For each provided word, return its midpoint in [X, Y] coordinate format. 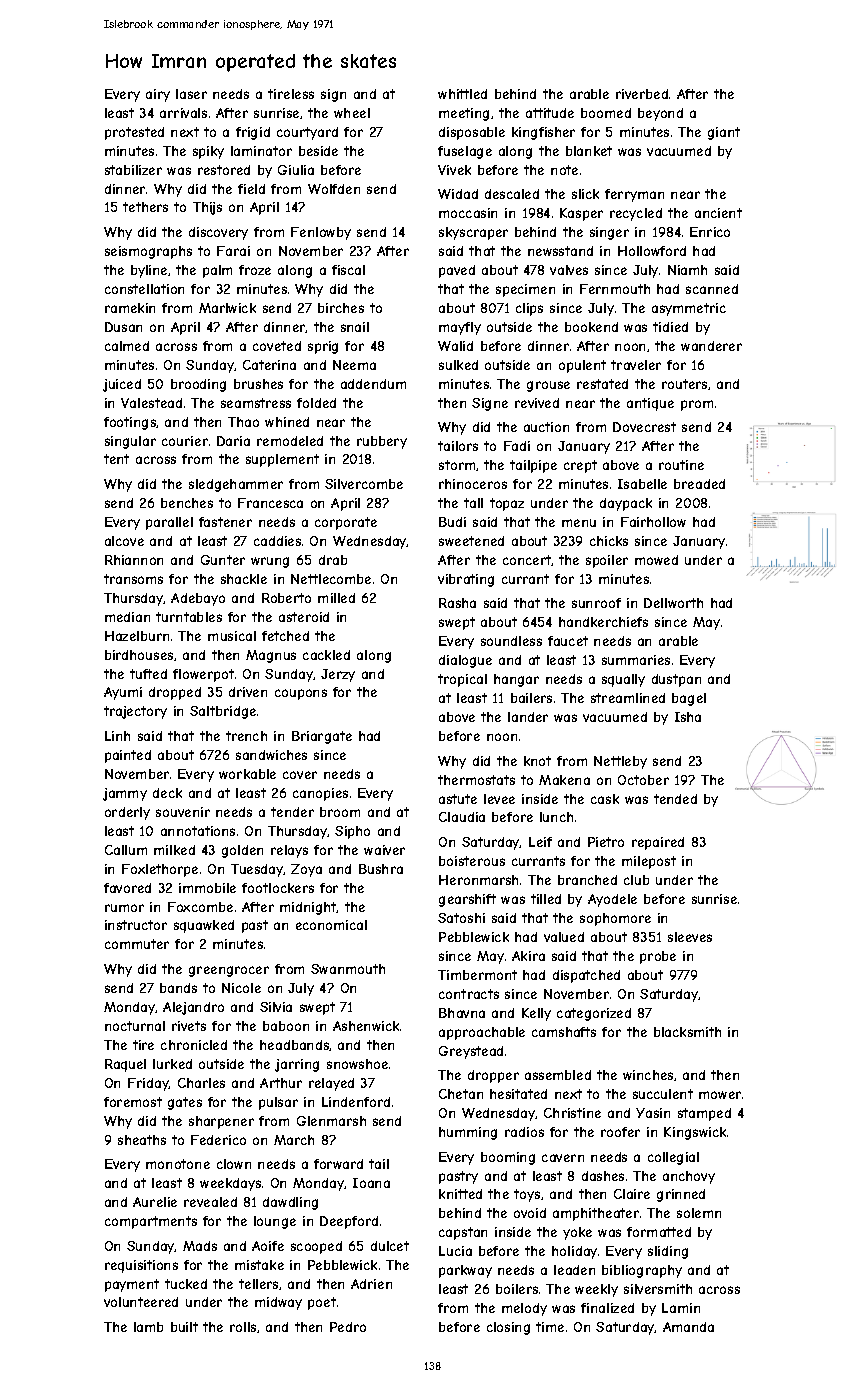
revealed [210, 1202]
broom [340, 812]
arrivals [183, 113]
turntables [189, 617]
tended [675, 799]
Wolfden [334, 189]
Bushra [381, 869]
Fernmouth [615, 289]
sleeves [690, 937]
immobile [207, 888]
